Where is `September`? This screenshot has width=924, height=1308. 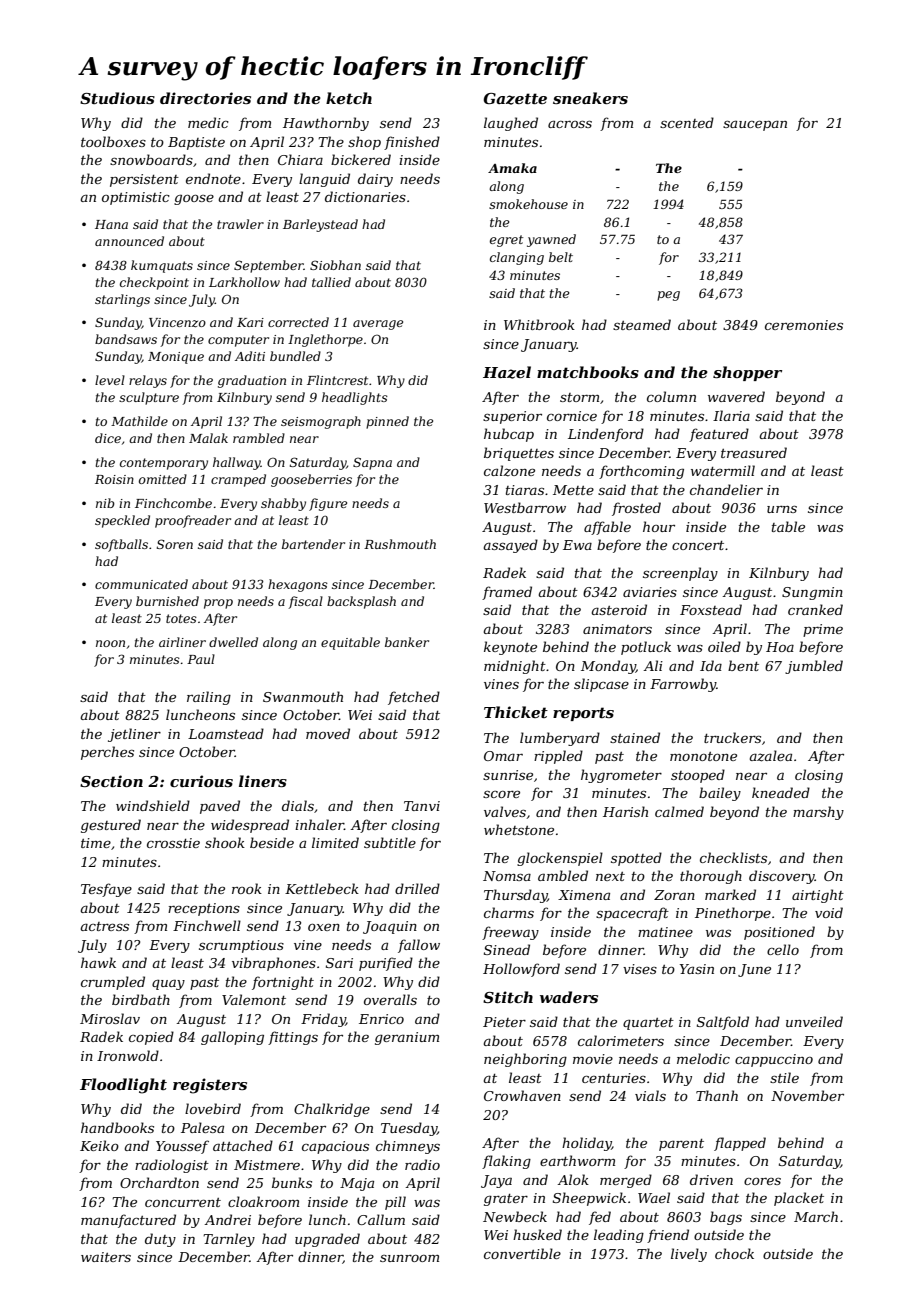 September is located at coordinates (269, 266).
